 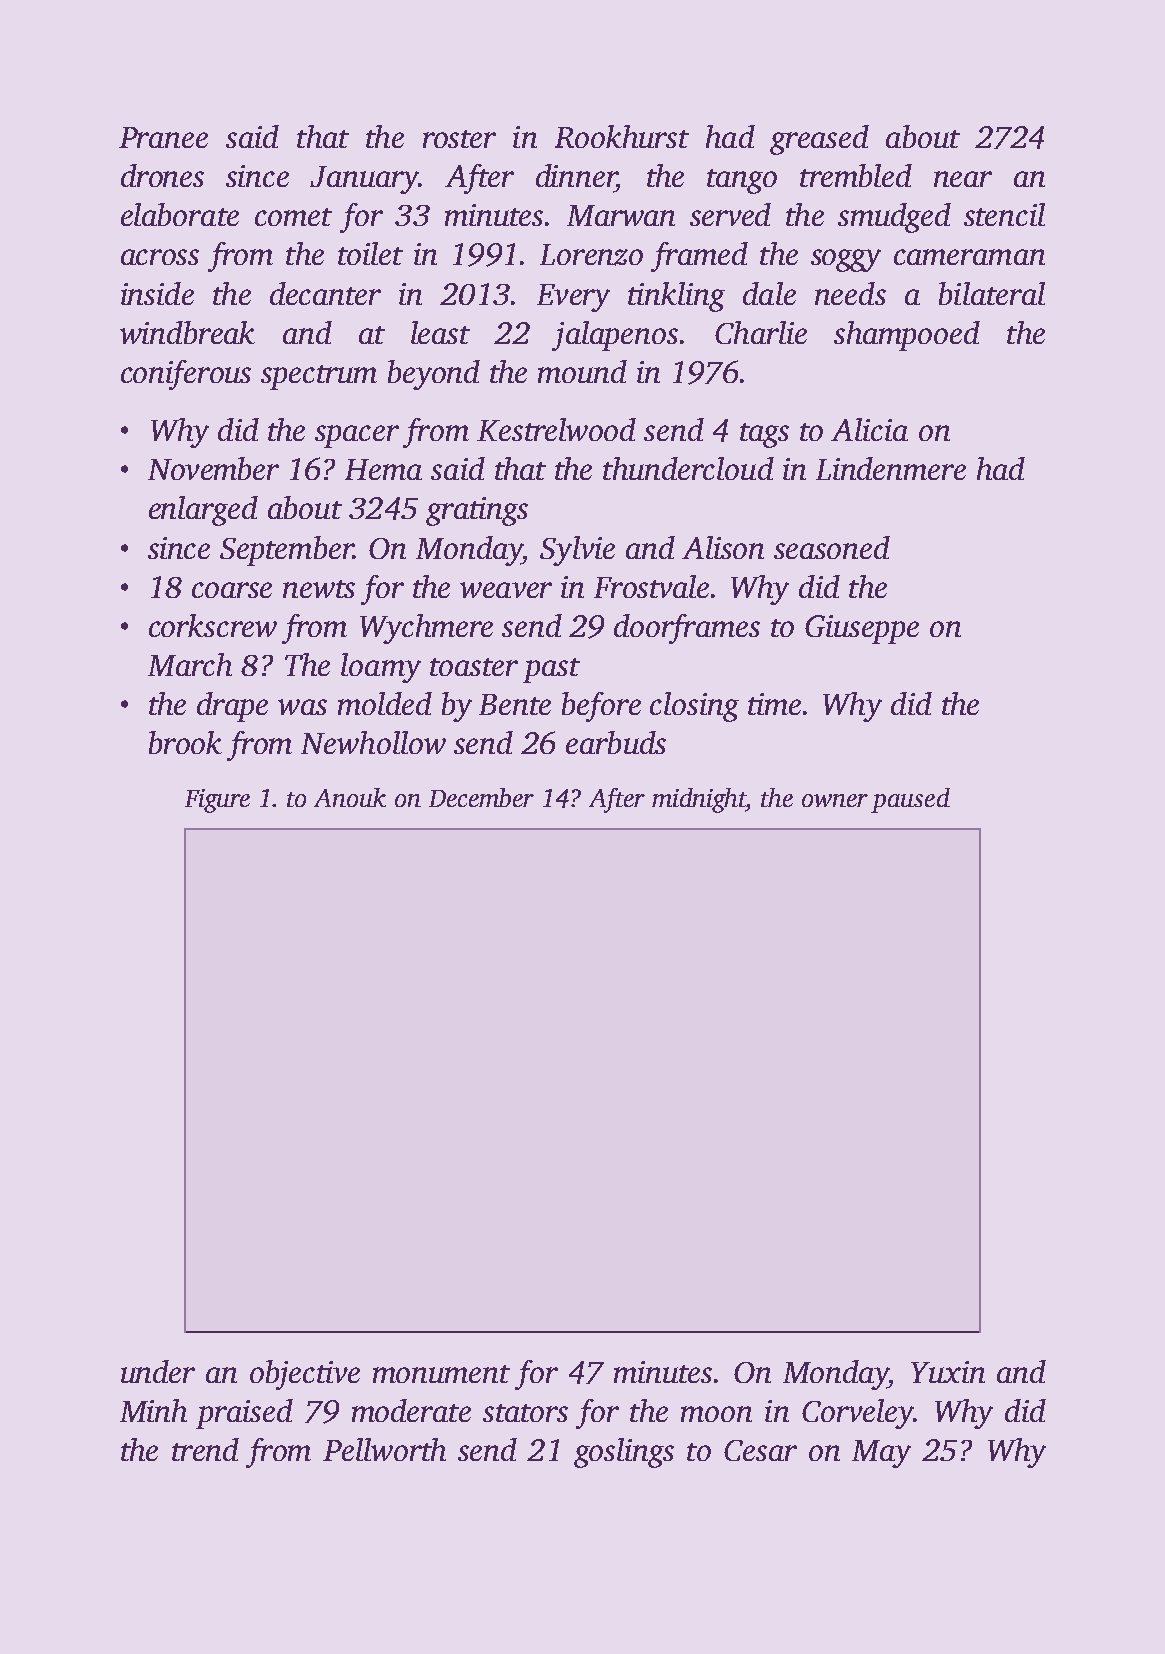 I want to click on paused, so click(x=910, y=800).
